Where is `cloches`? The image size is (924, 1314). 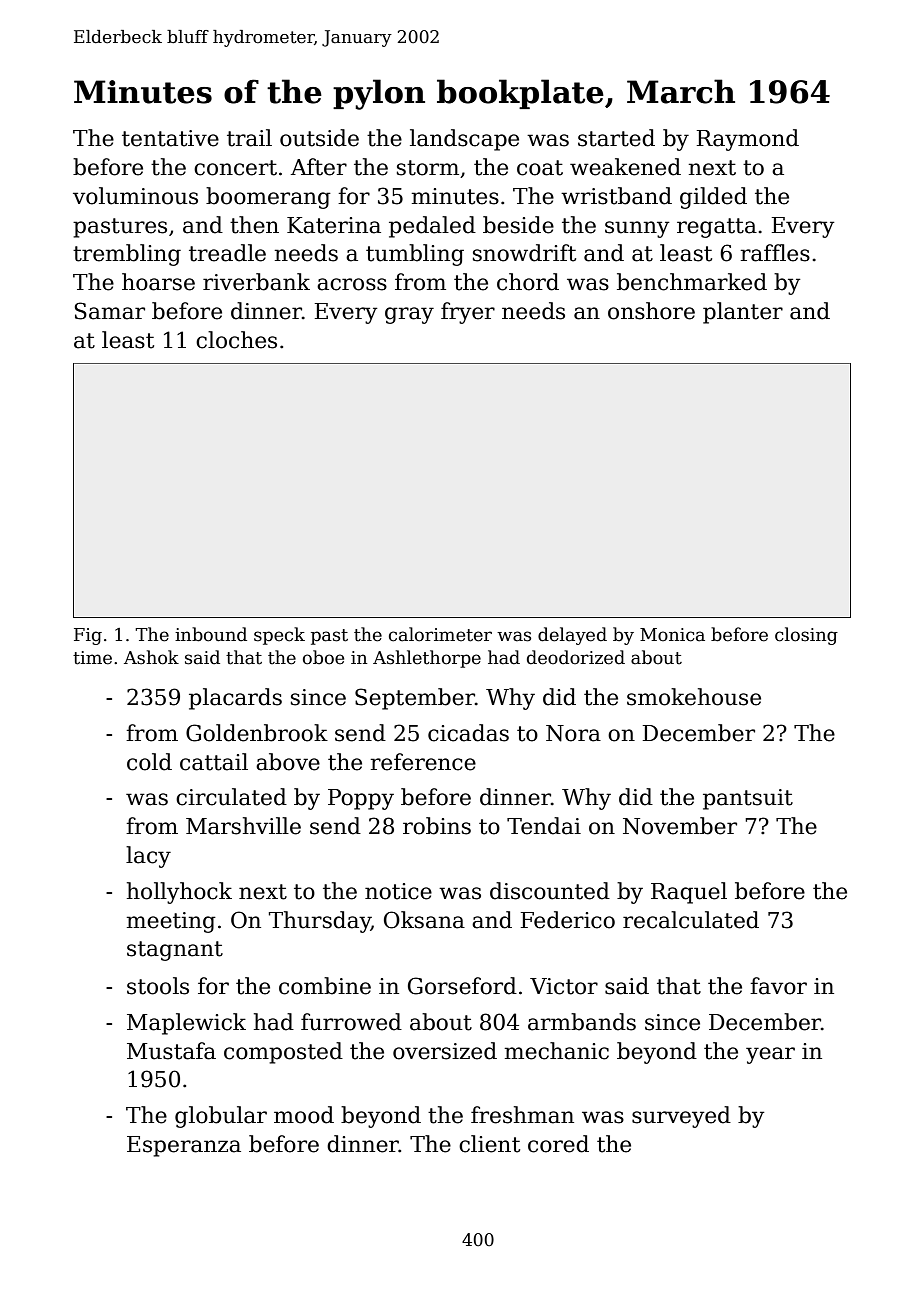 cloches is located at coordinates (236, 340).
